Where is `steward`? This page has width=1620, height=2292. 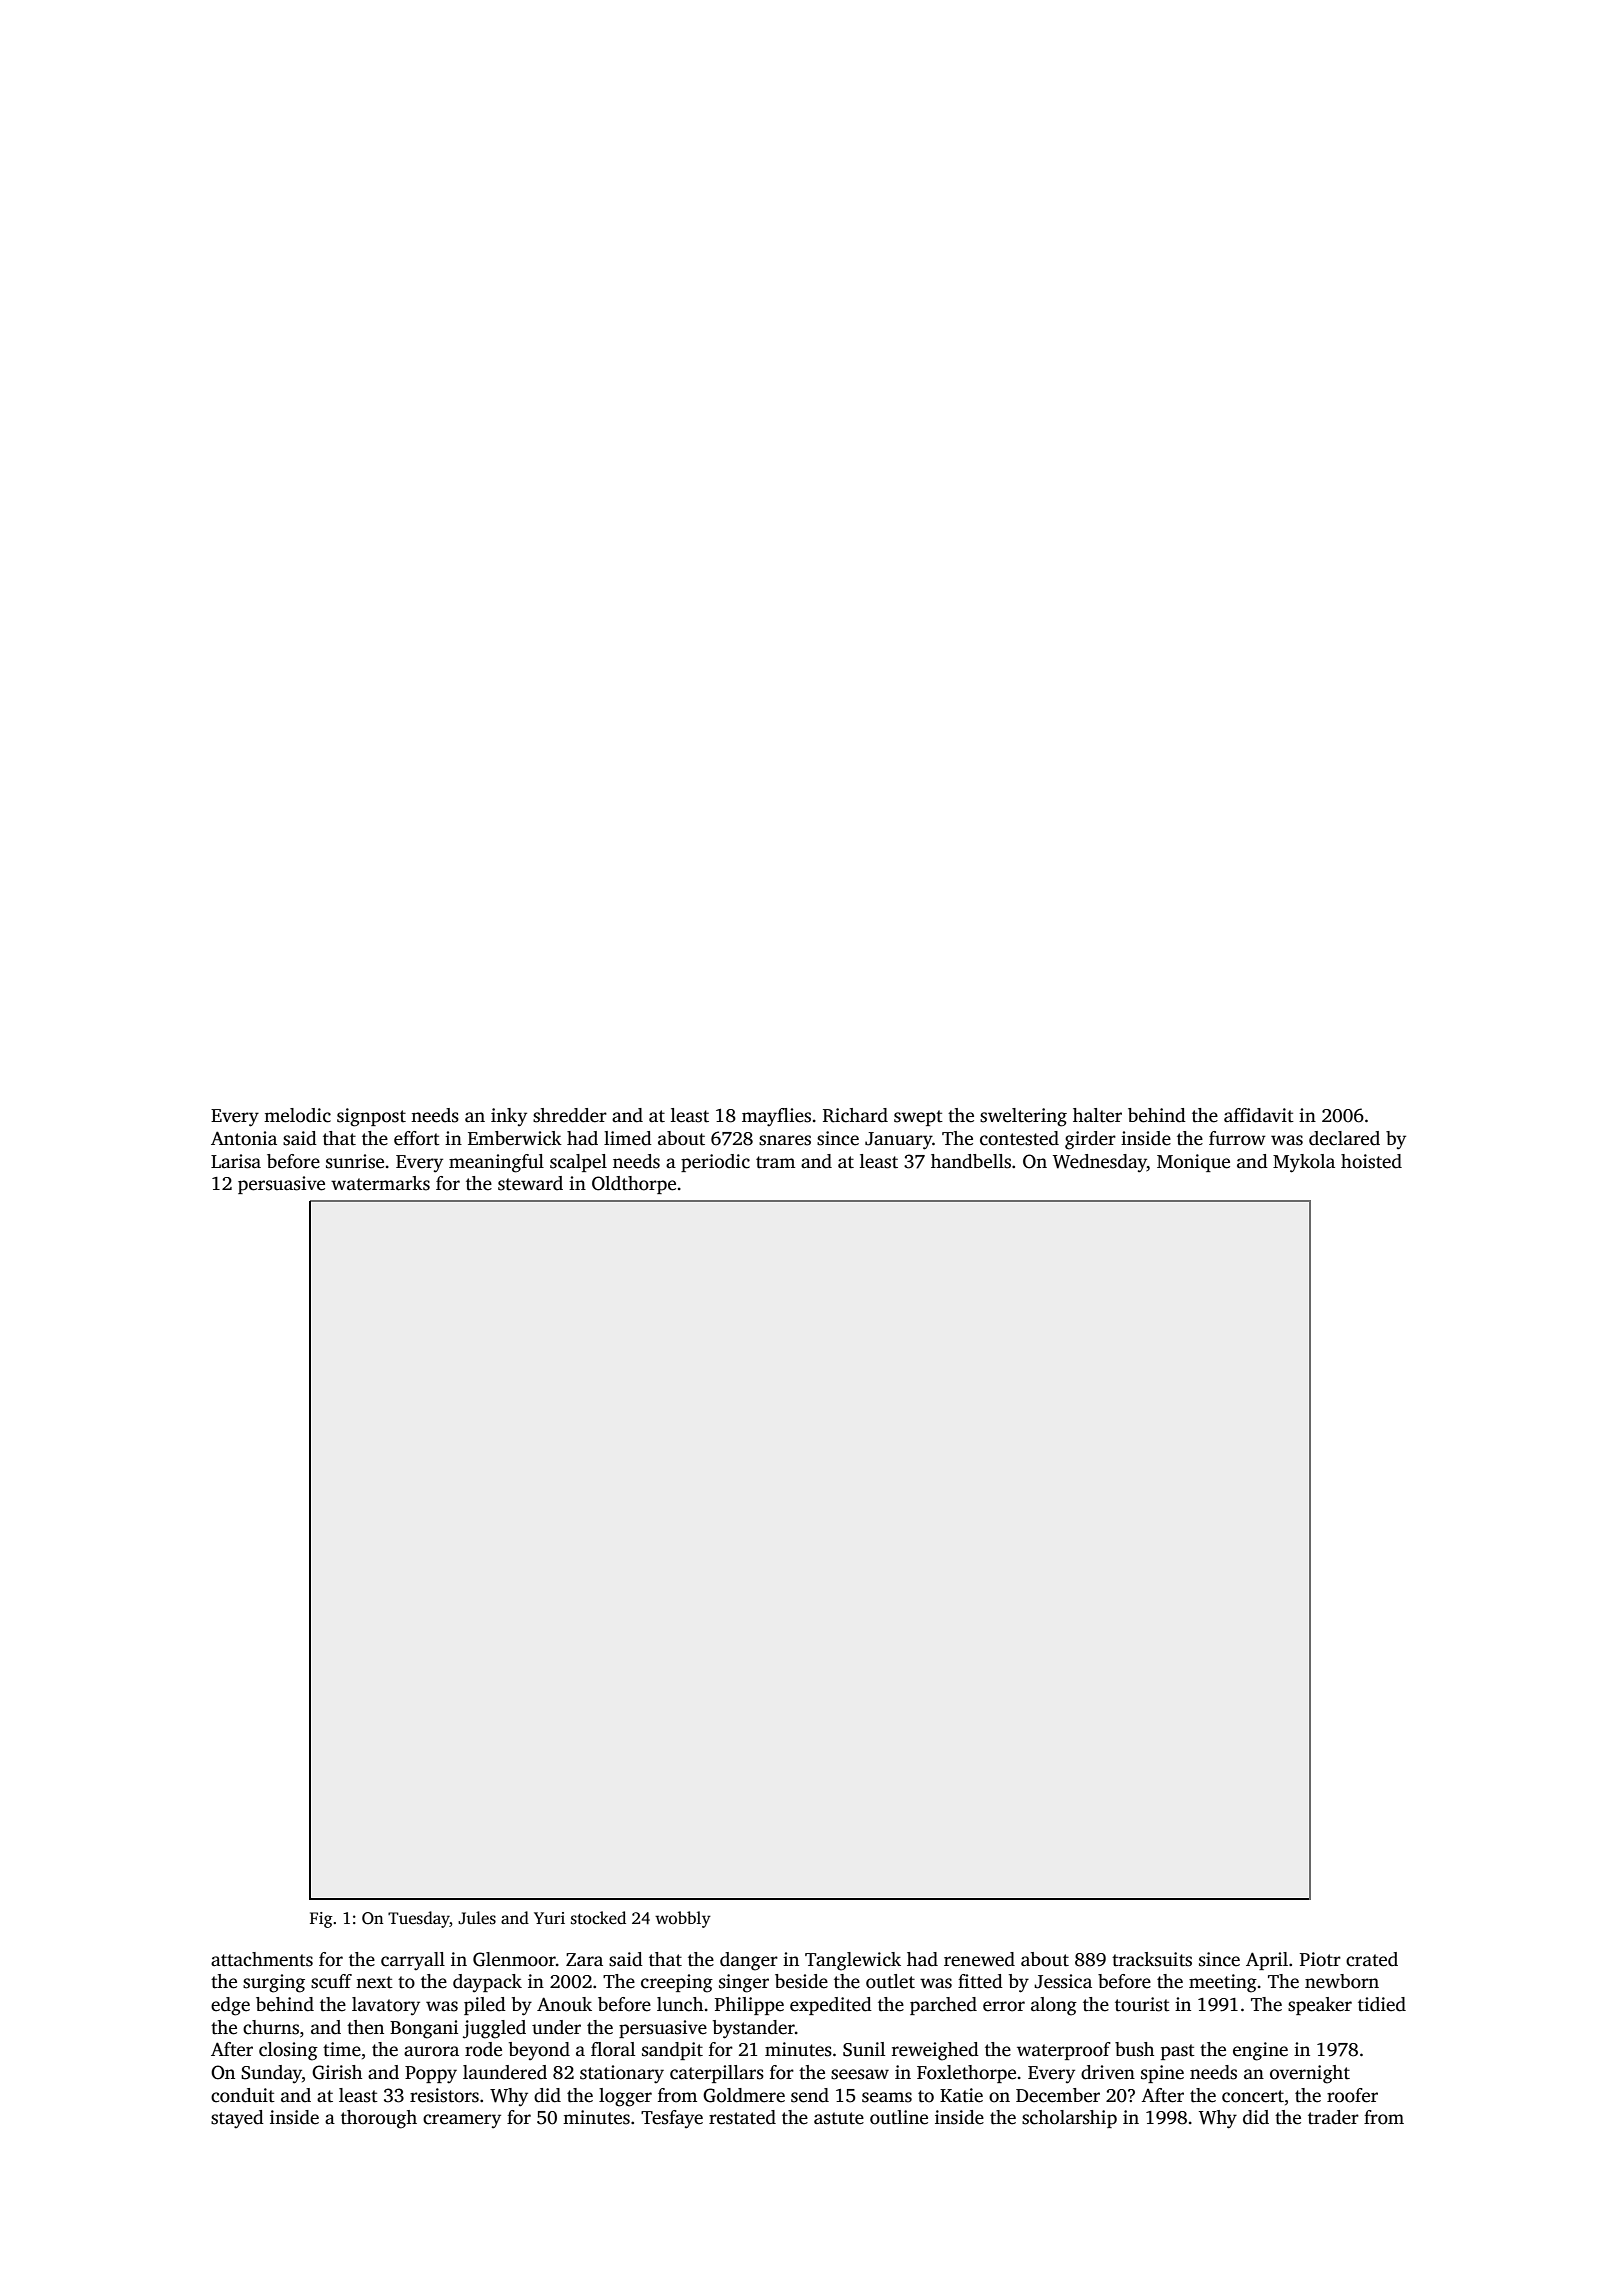 steward is located at coordinates (530, 1183).
